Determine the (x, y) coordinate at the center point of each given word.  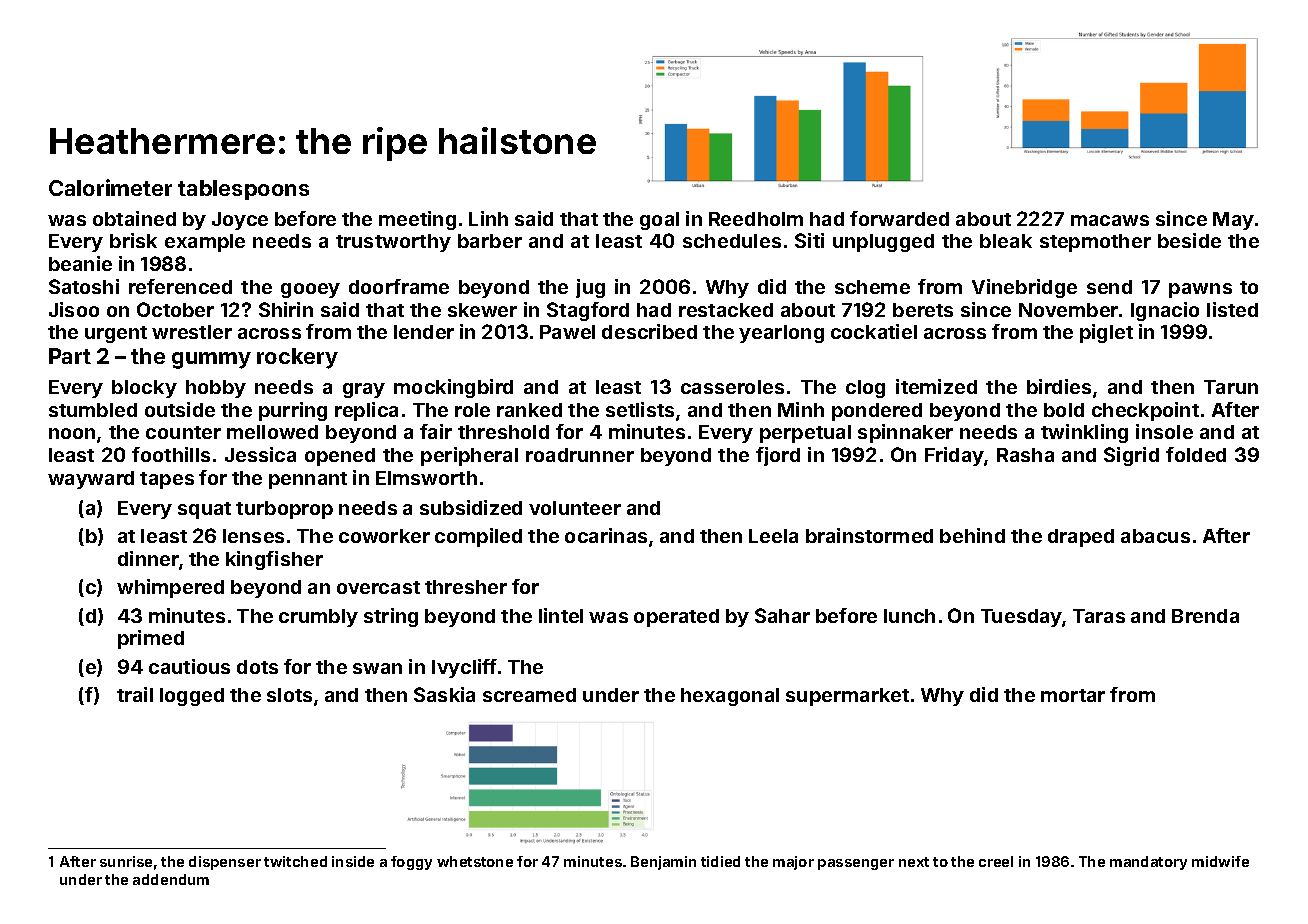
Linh (488, 218)
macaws (1110, 220)
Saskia (444, 694)
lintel (561, 615)
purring (293, 411)
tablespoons (243, 190)
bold (1064, 410)
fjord (778, 456)
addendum (171, 879)
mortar (1073, 695)
